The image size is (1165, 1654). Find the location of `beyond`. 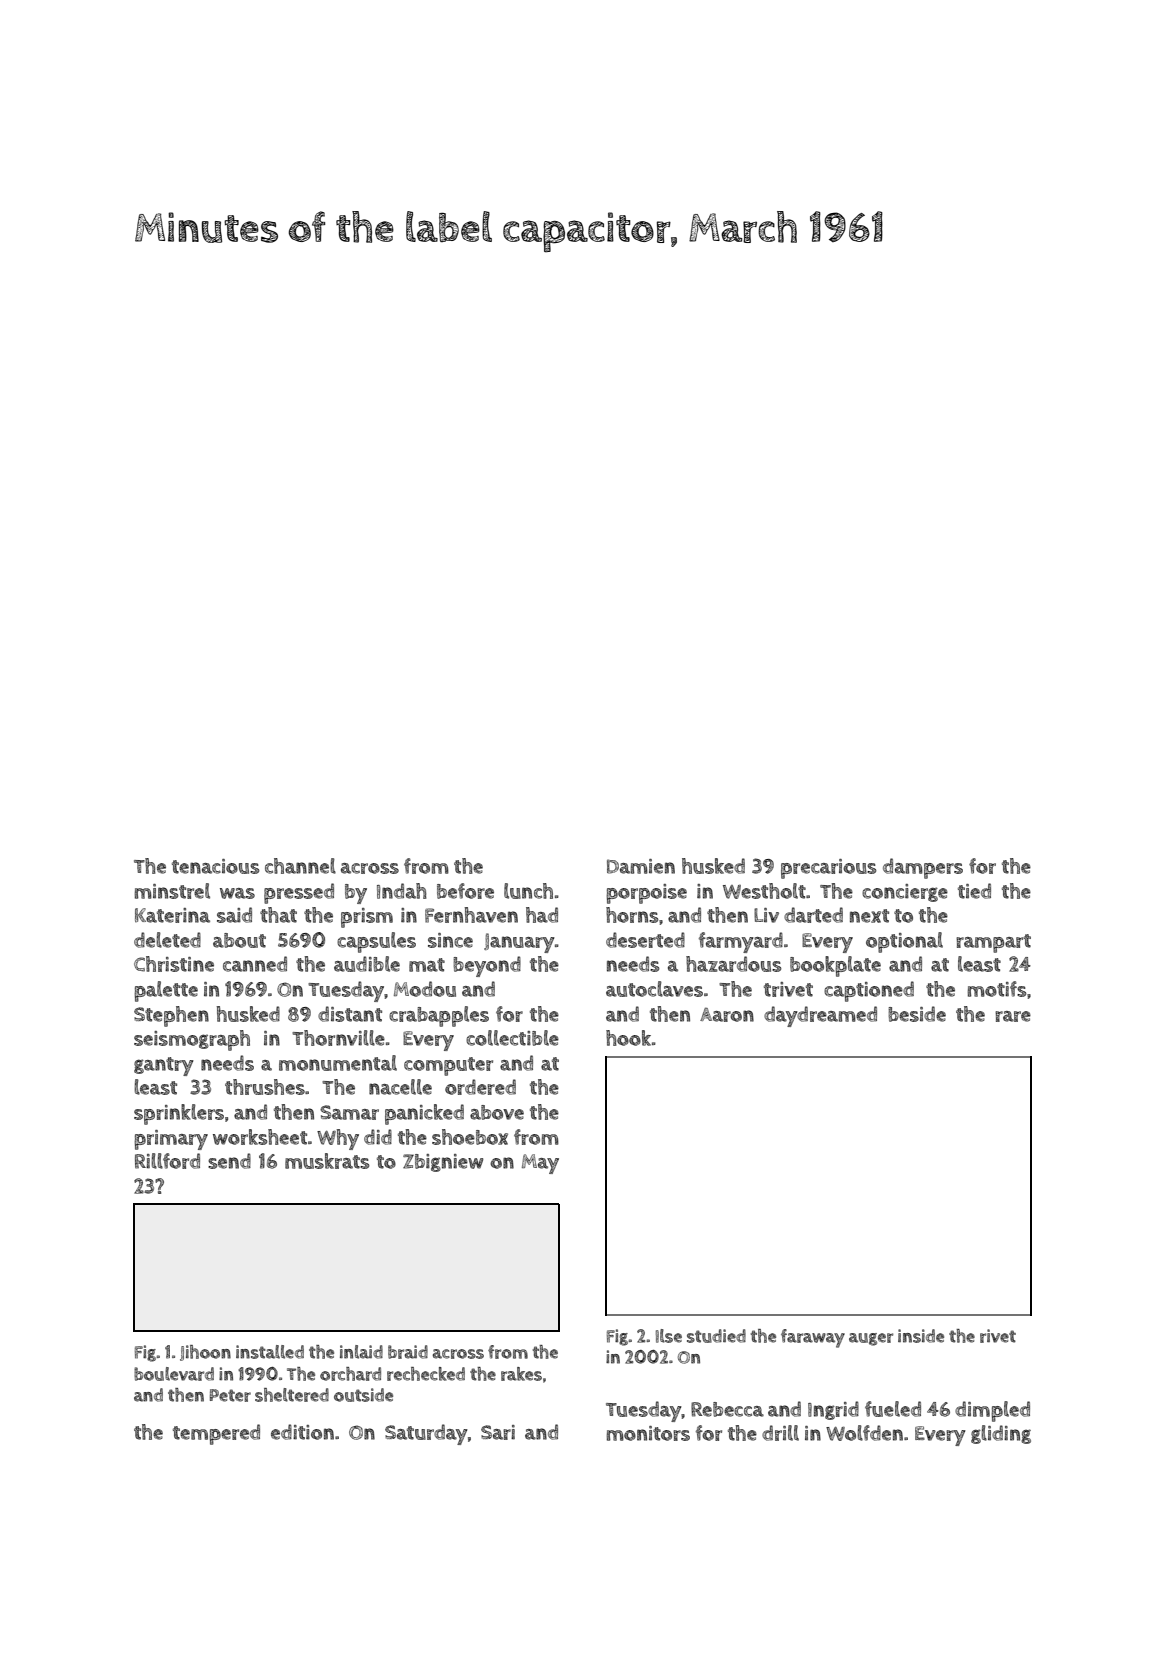

beyond is located at coordinates (487, 966).
